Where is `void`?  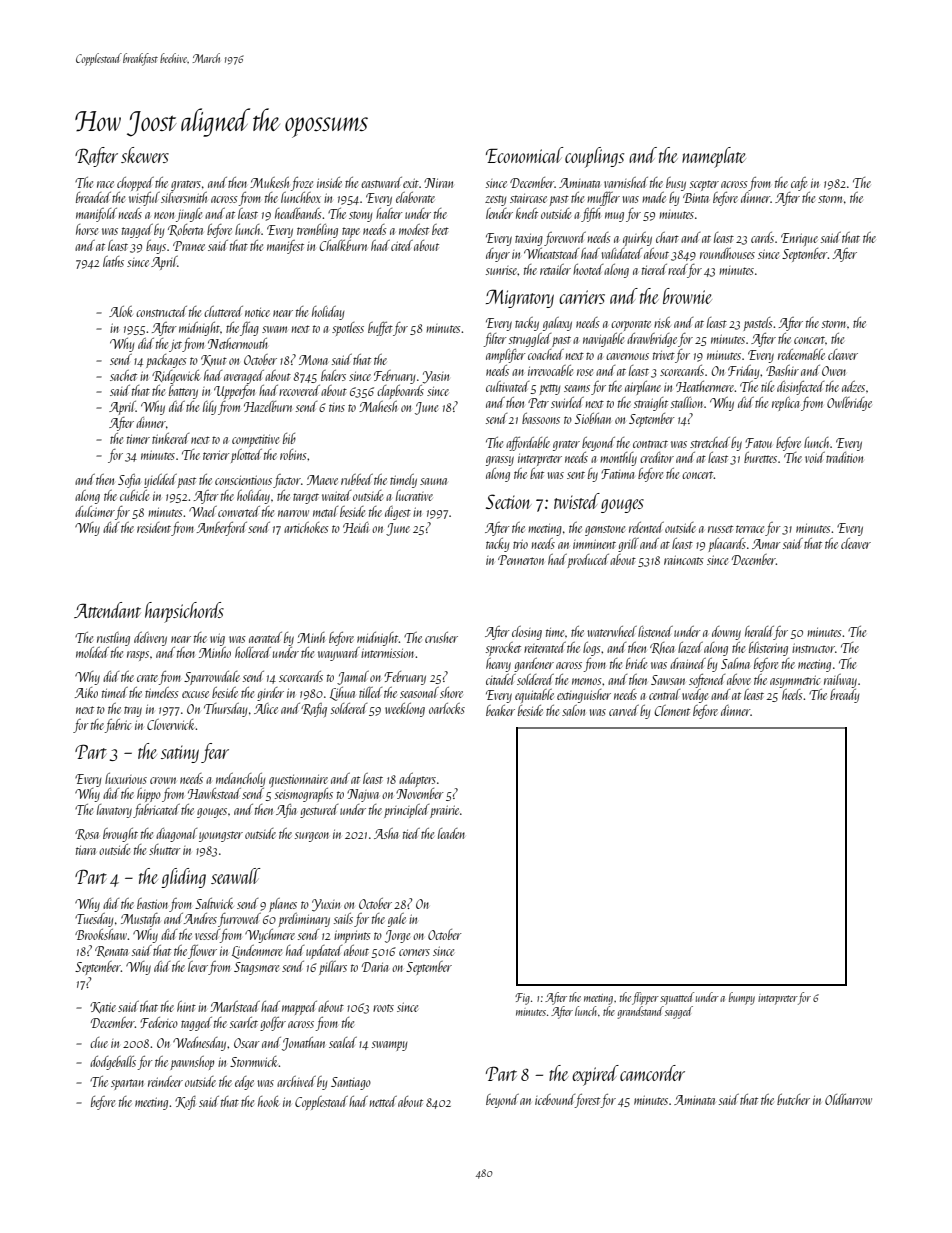 void is located at coordinates (815, 457).
